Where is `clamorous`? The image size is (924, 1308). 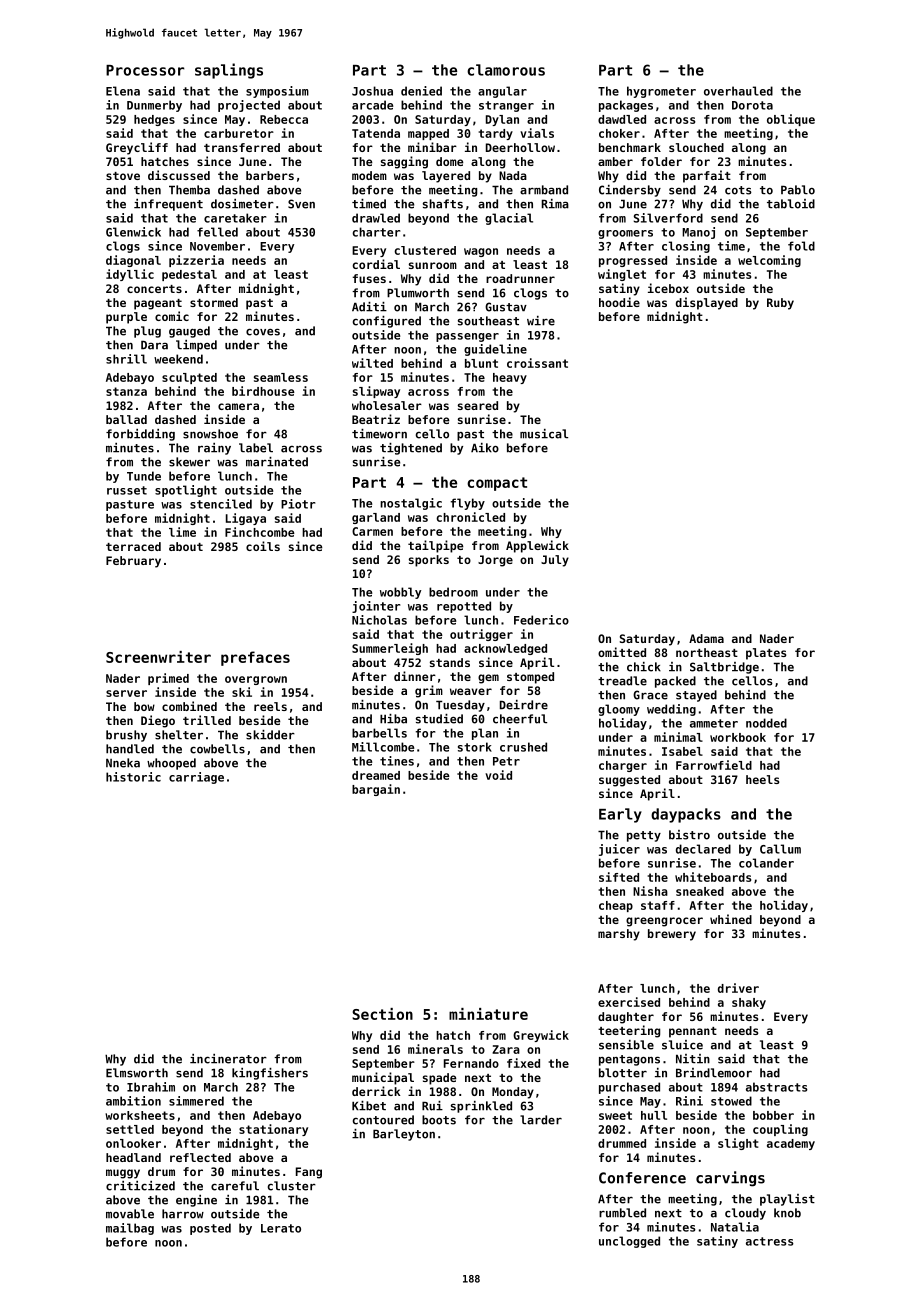 clamorous is located at coordinates (506, 70).
